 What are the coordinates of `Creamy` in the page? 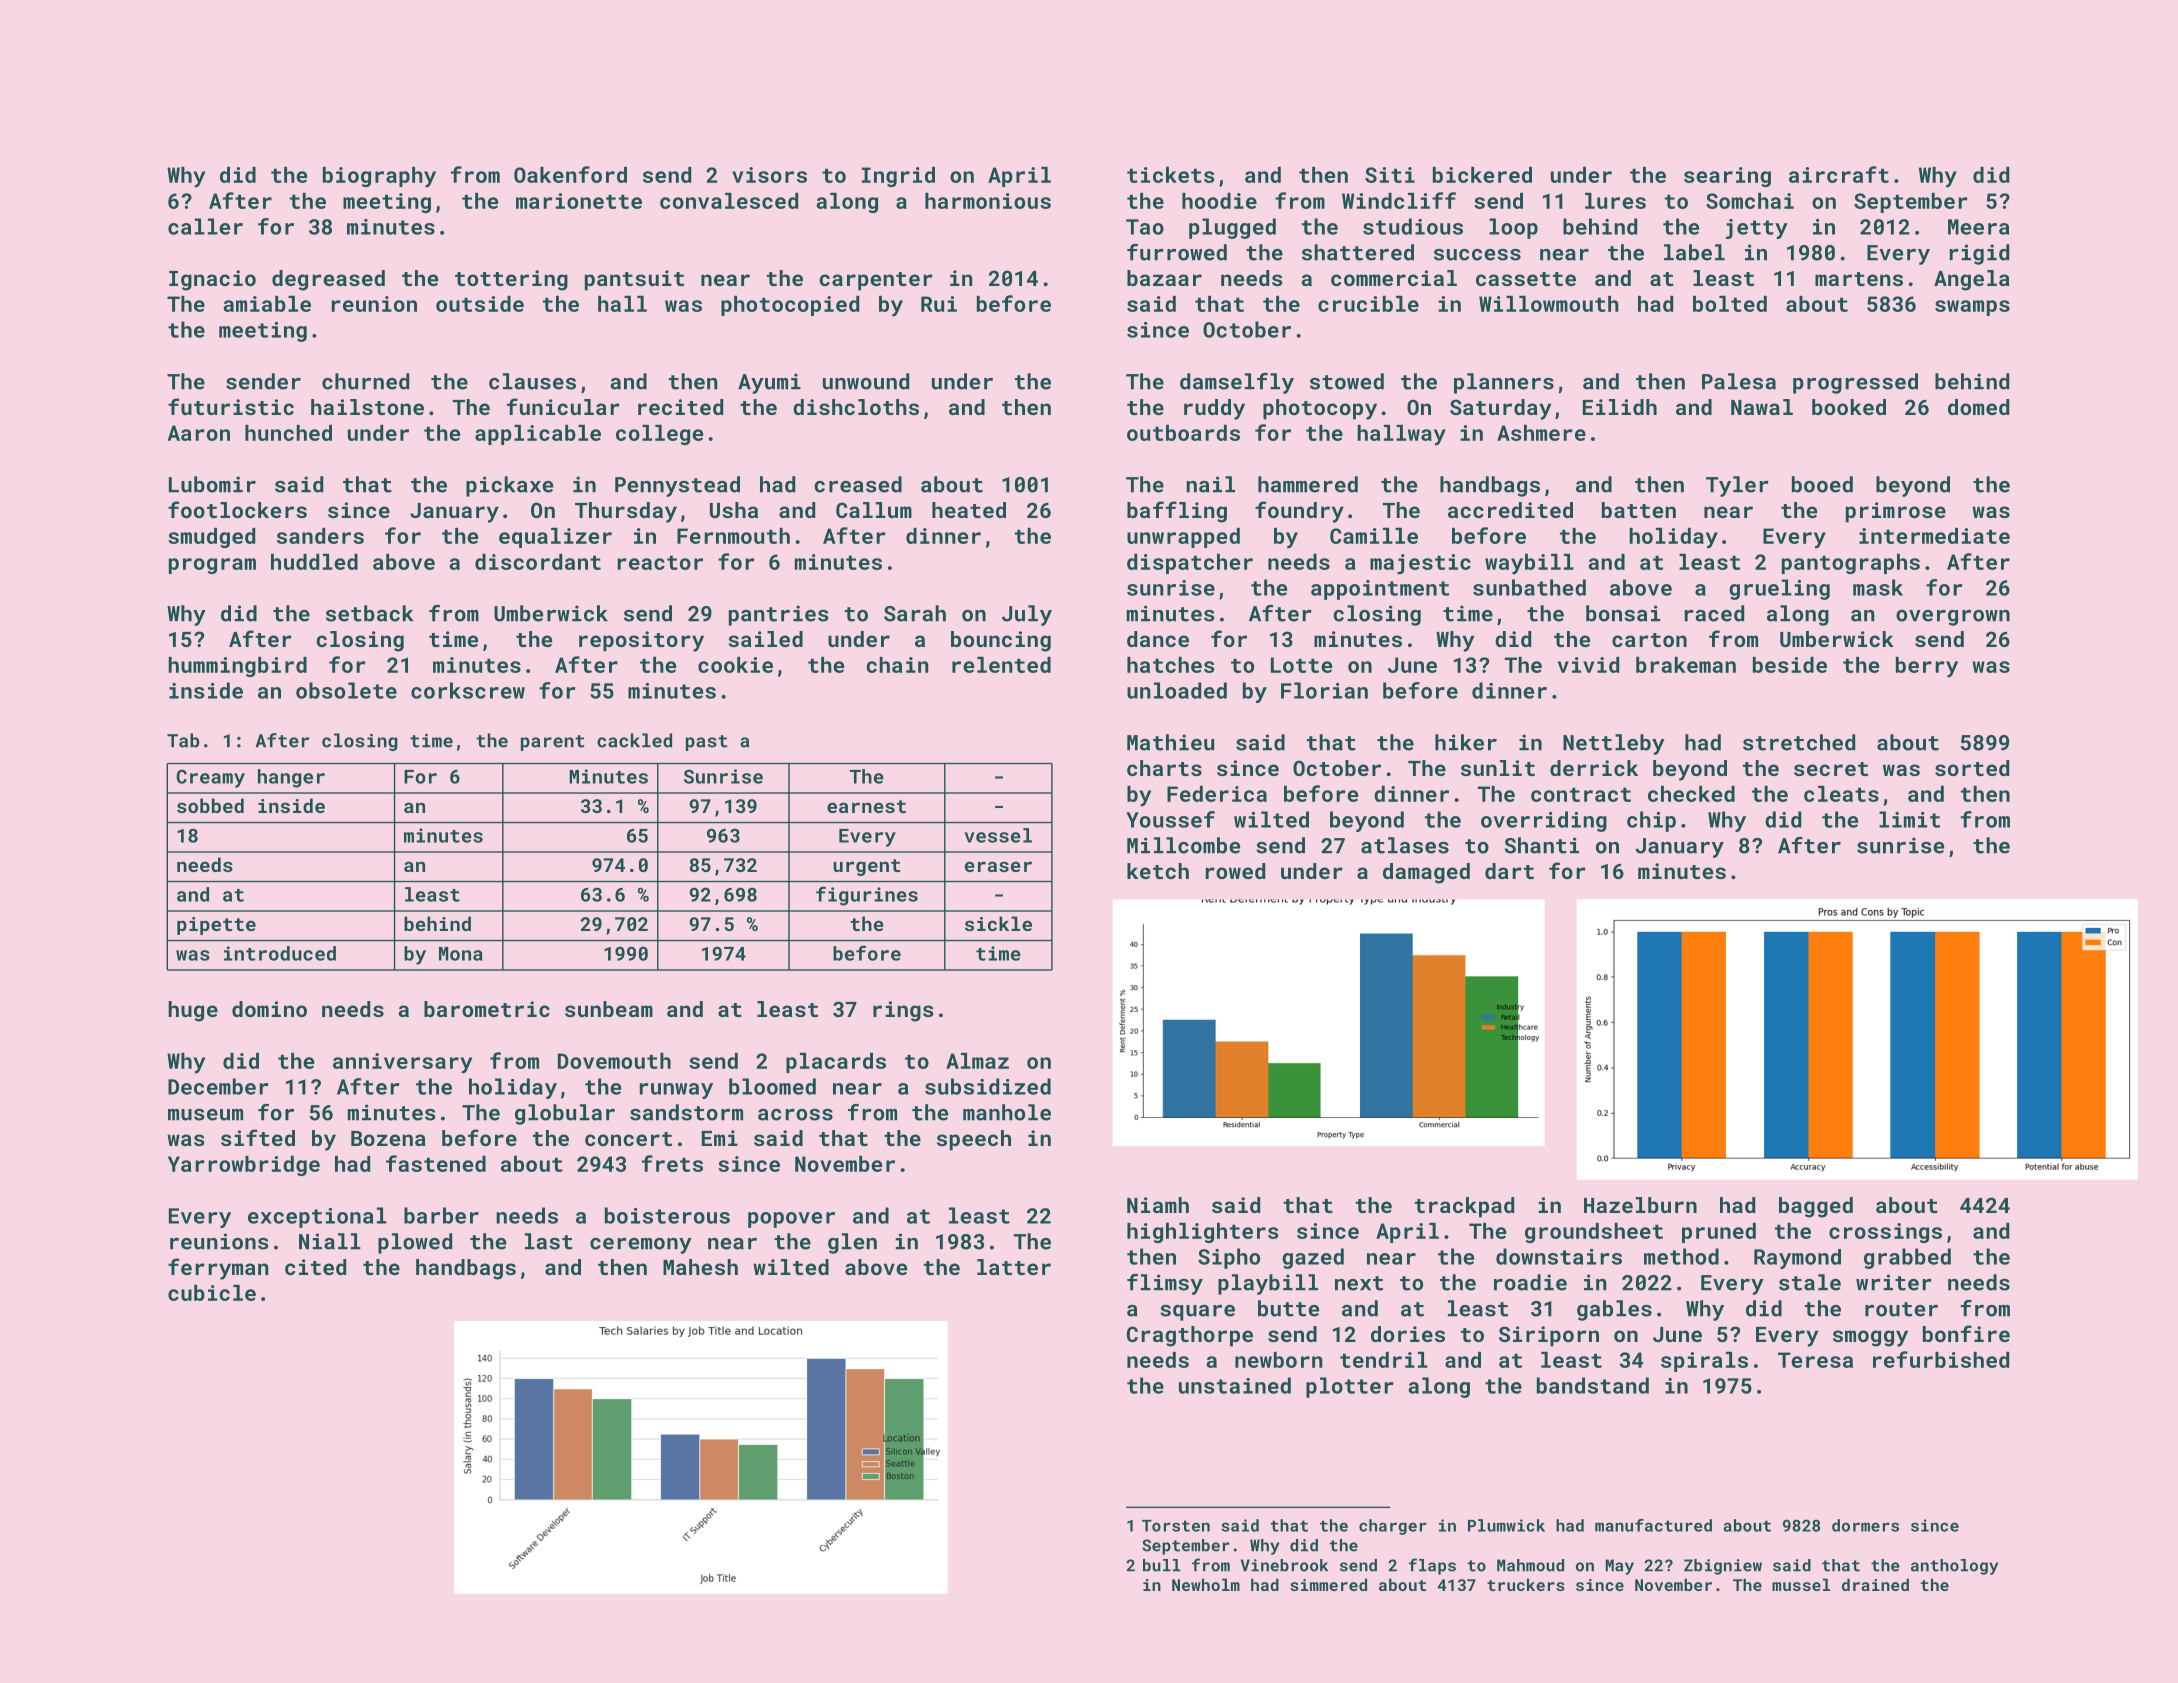 It's located at (210, 778).
